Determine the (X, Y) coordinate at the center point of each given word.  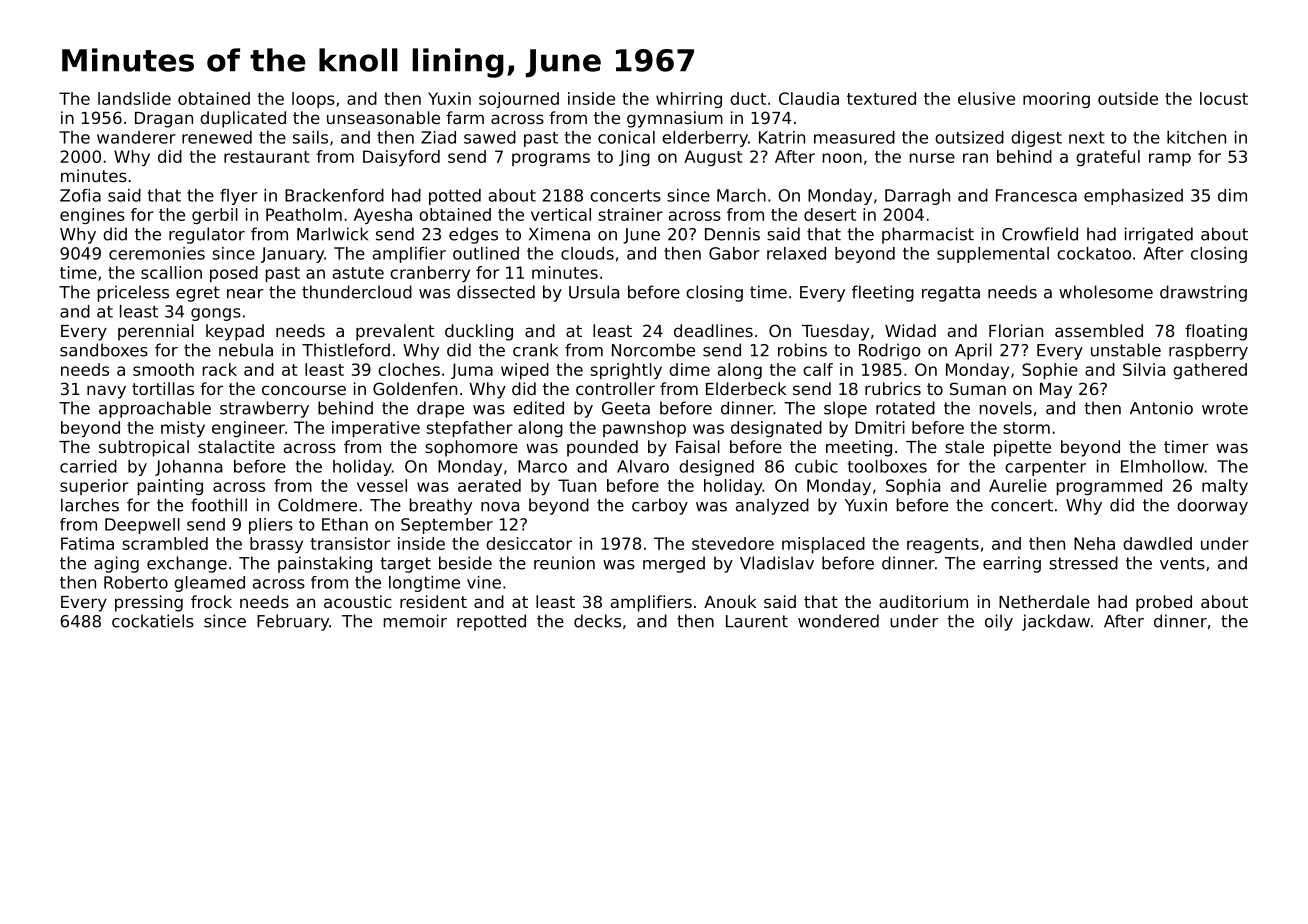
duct (748, 98)
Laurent (757, 621)
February (293, 622)
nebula (246, 350)
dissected (496, 292)
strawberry (264, 409)
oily (999, 622)
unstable (1126, 350)
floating (1216, 332)
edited (538, 408)
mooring (1056, 100)
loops (313, 100)
